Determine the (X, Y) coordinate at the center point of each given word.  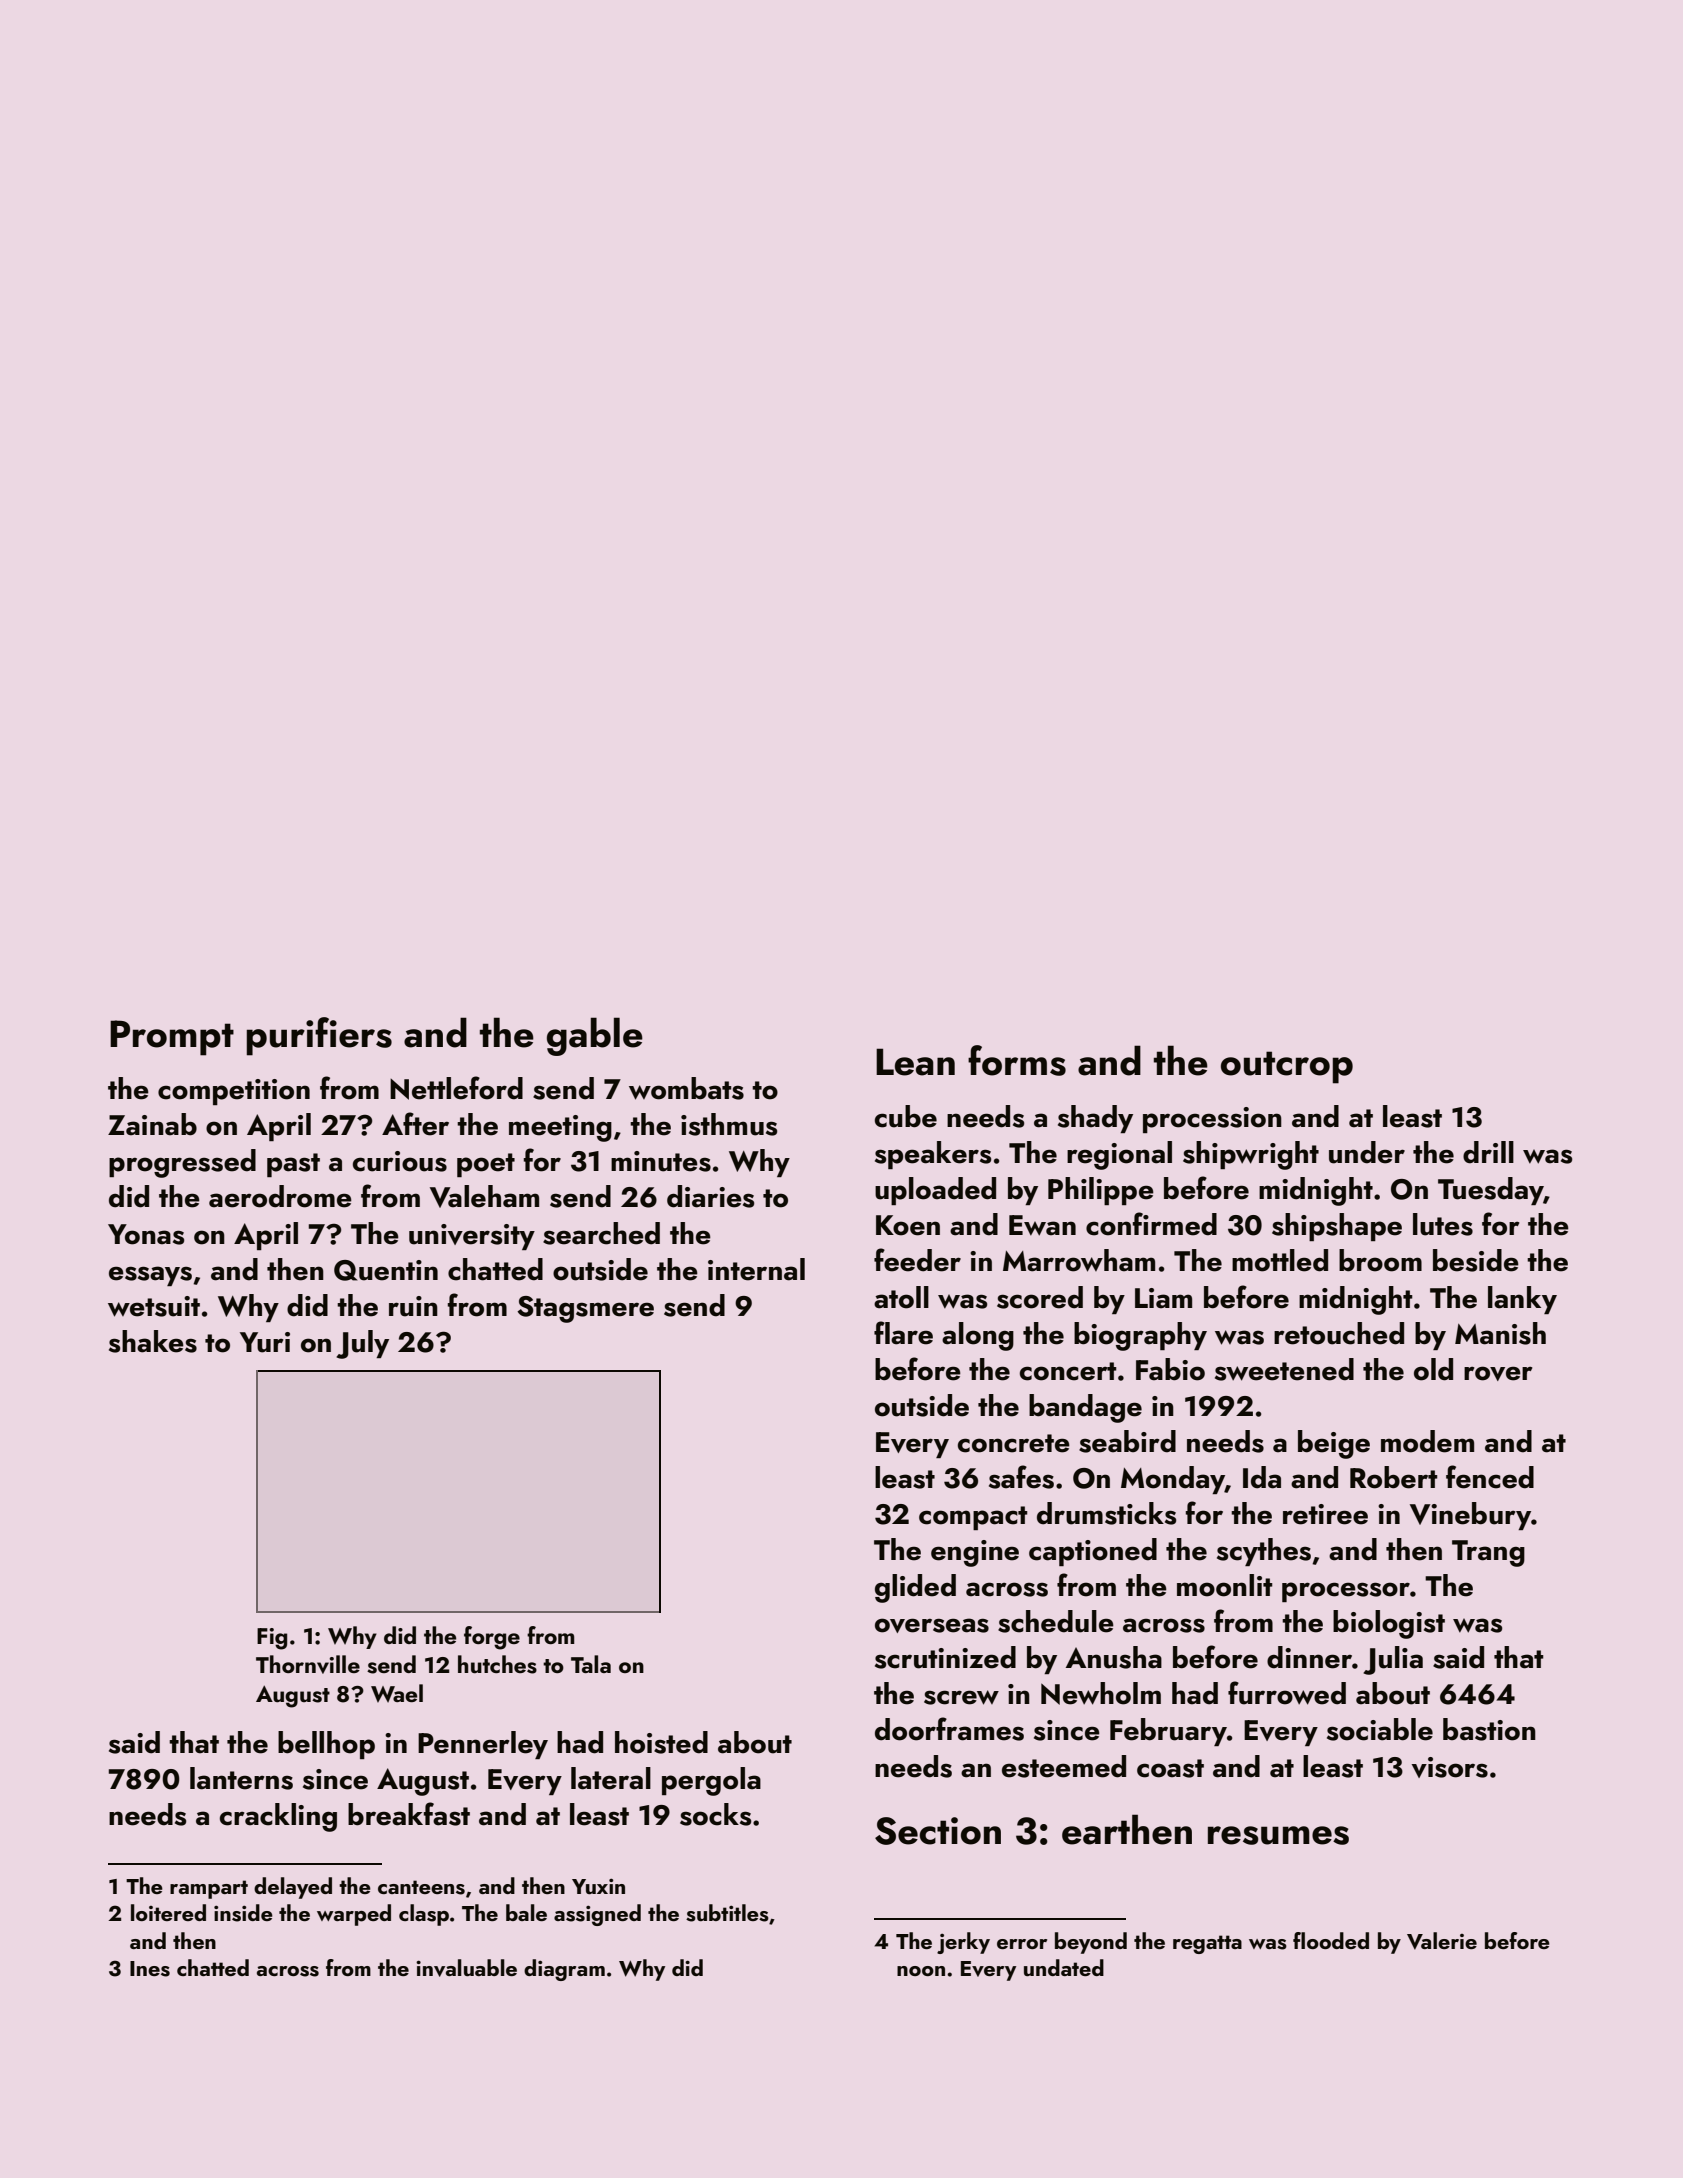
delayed (293, 1888)
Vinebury (1471, 1516)
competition (234, 1092)
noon (921, 1971)
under (1367, 1152)
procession (1212, 1120)
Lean (915, 1062)
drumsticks (1106, 1513)
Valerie (1442, 1941)
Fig (272, 1639)
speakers (933, 1155)
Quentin (386, 1270)
